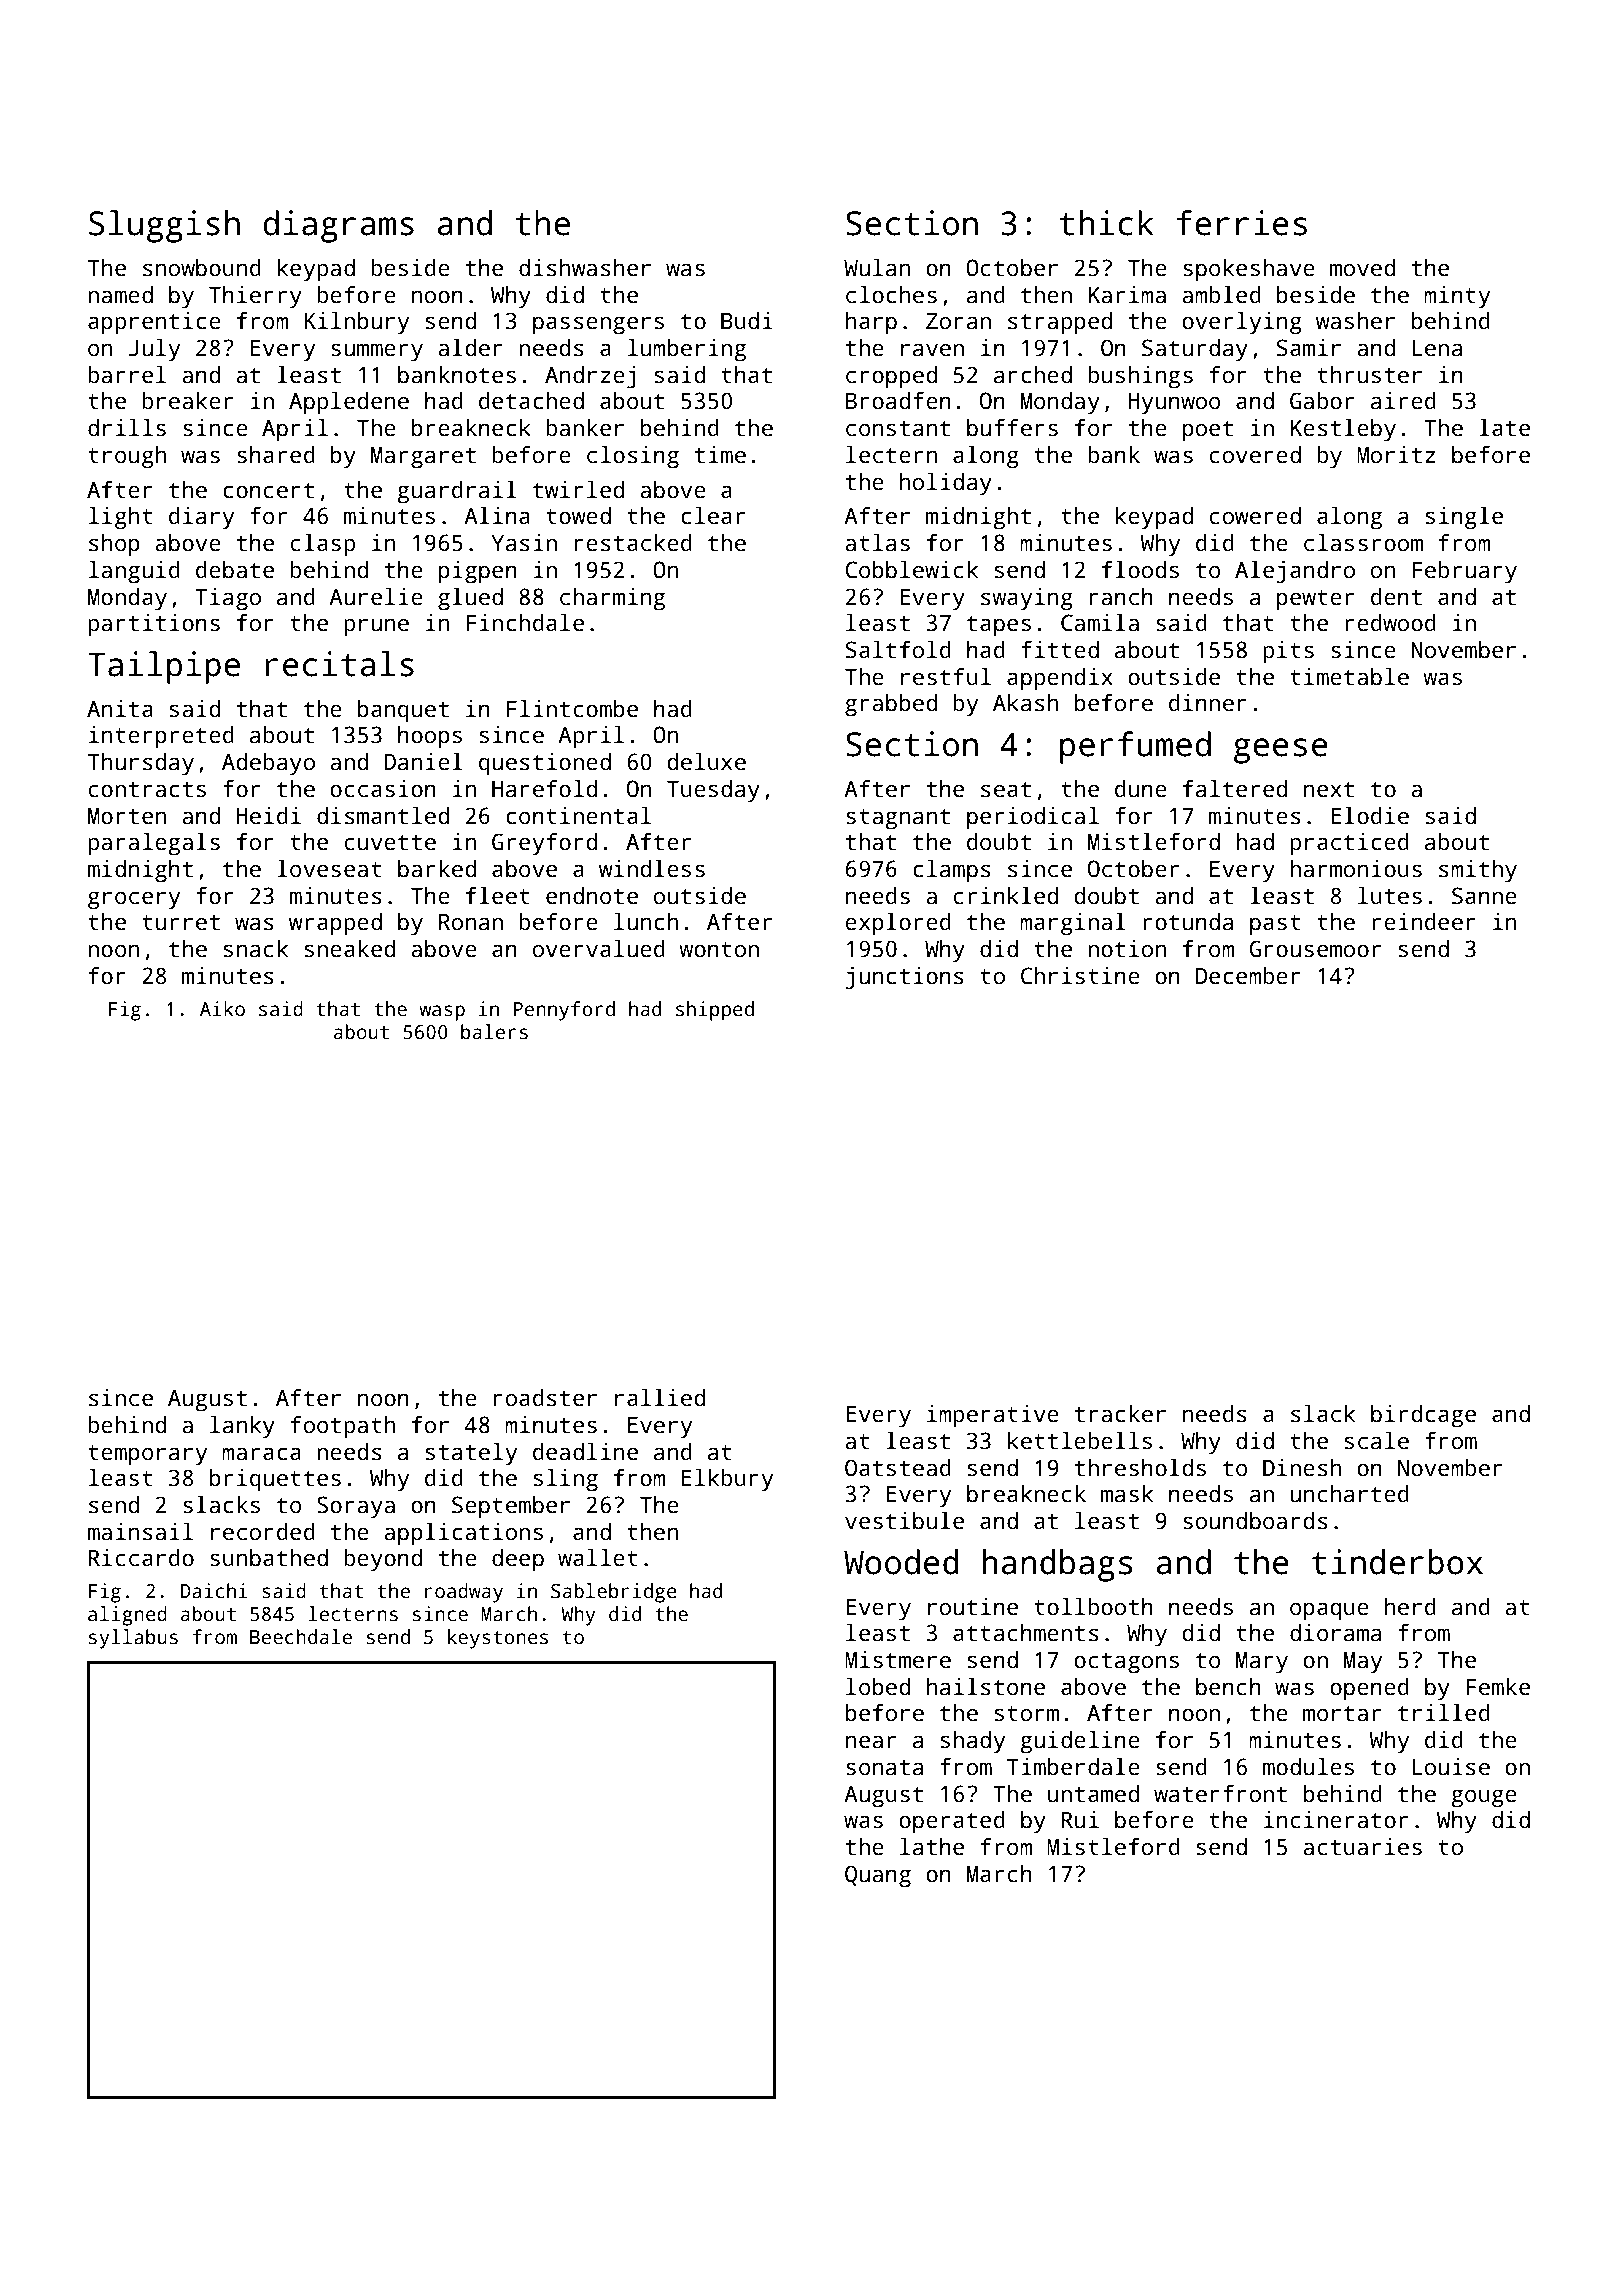  What do you see at coordinates (1248, 976) in the document?
I see `December` at bounding box center [1248, 976].
